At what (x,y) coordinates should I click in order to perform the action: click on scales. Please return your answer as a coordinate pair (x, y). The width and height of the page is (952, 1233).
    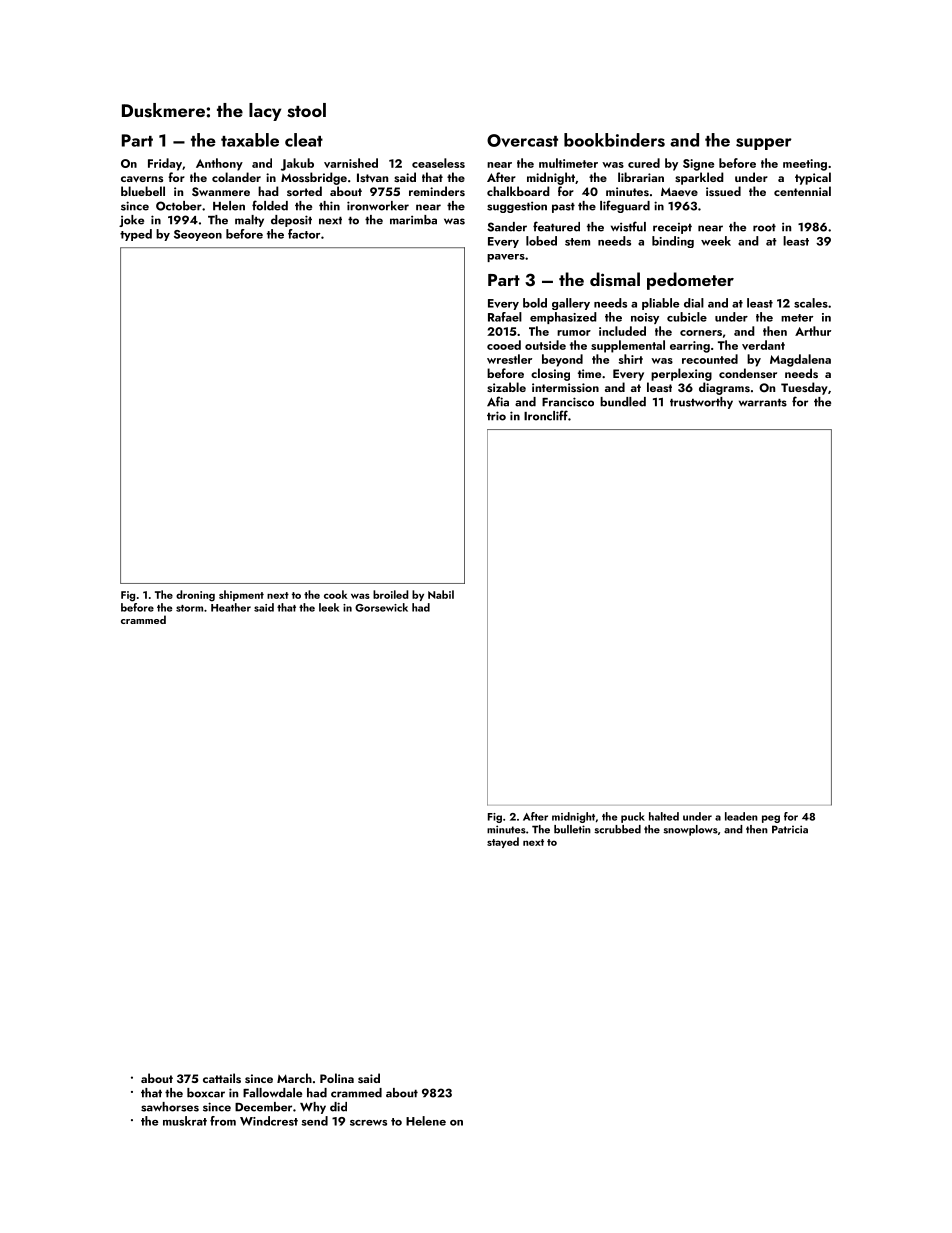
    Looking at the image, I should click on (811, 303).
